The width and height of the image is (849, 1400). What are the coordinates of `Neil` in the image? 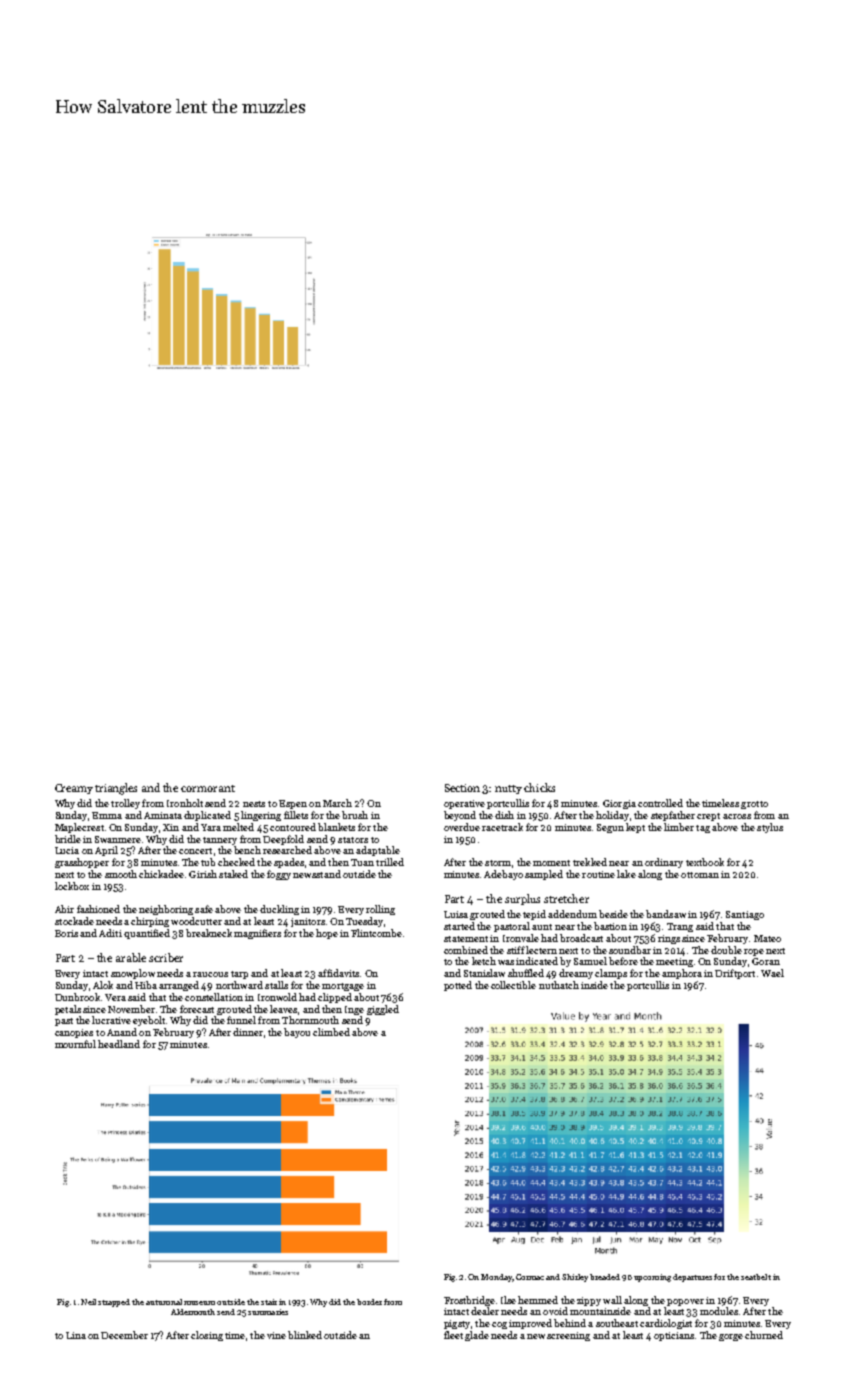 It's located at (88, 1302).
